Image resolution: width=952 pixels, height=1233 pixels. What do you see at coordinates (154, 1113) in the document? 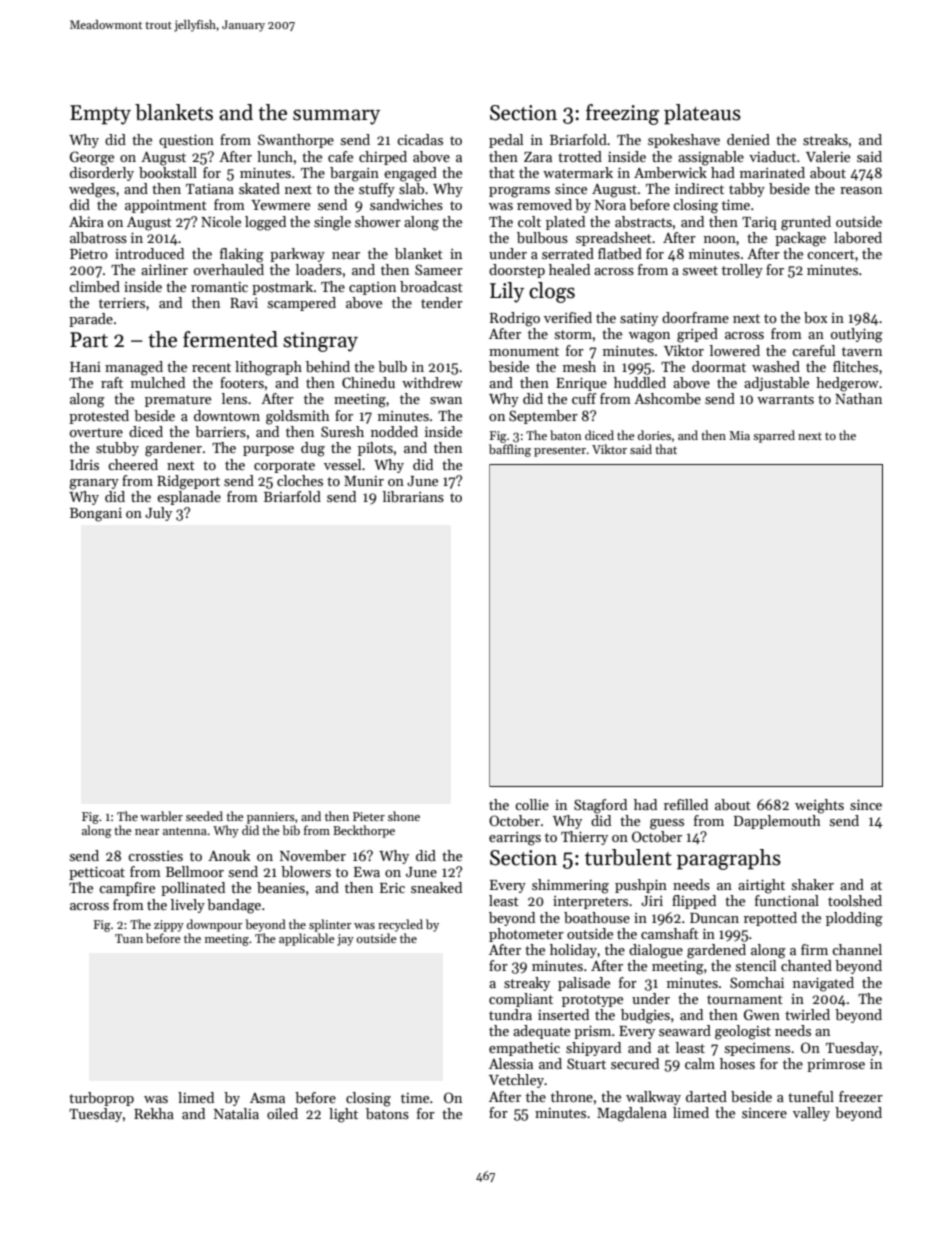
I see `Rekha` at bounding box center [154, 1113].
